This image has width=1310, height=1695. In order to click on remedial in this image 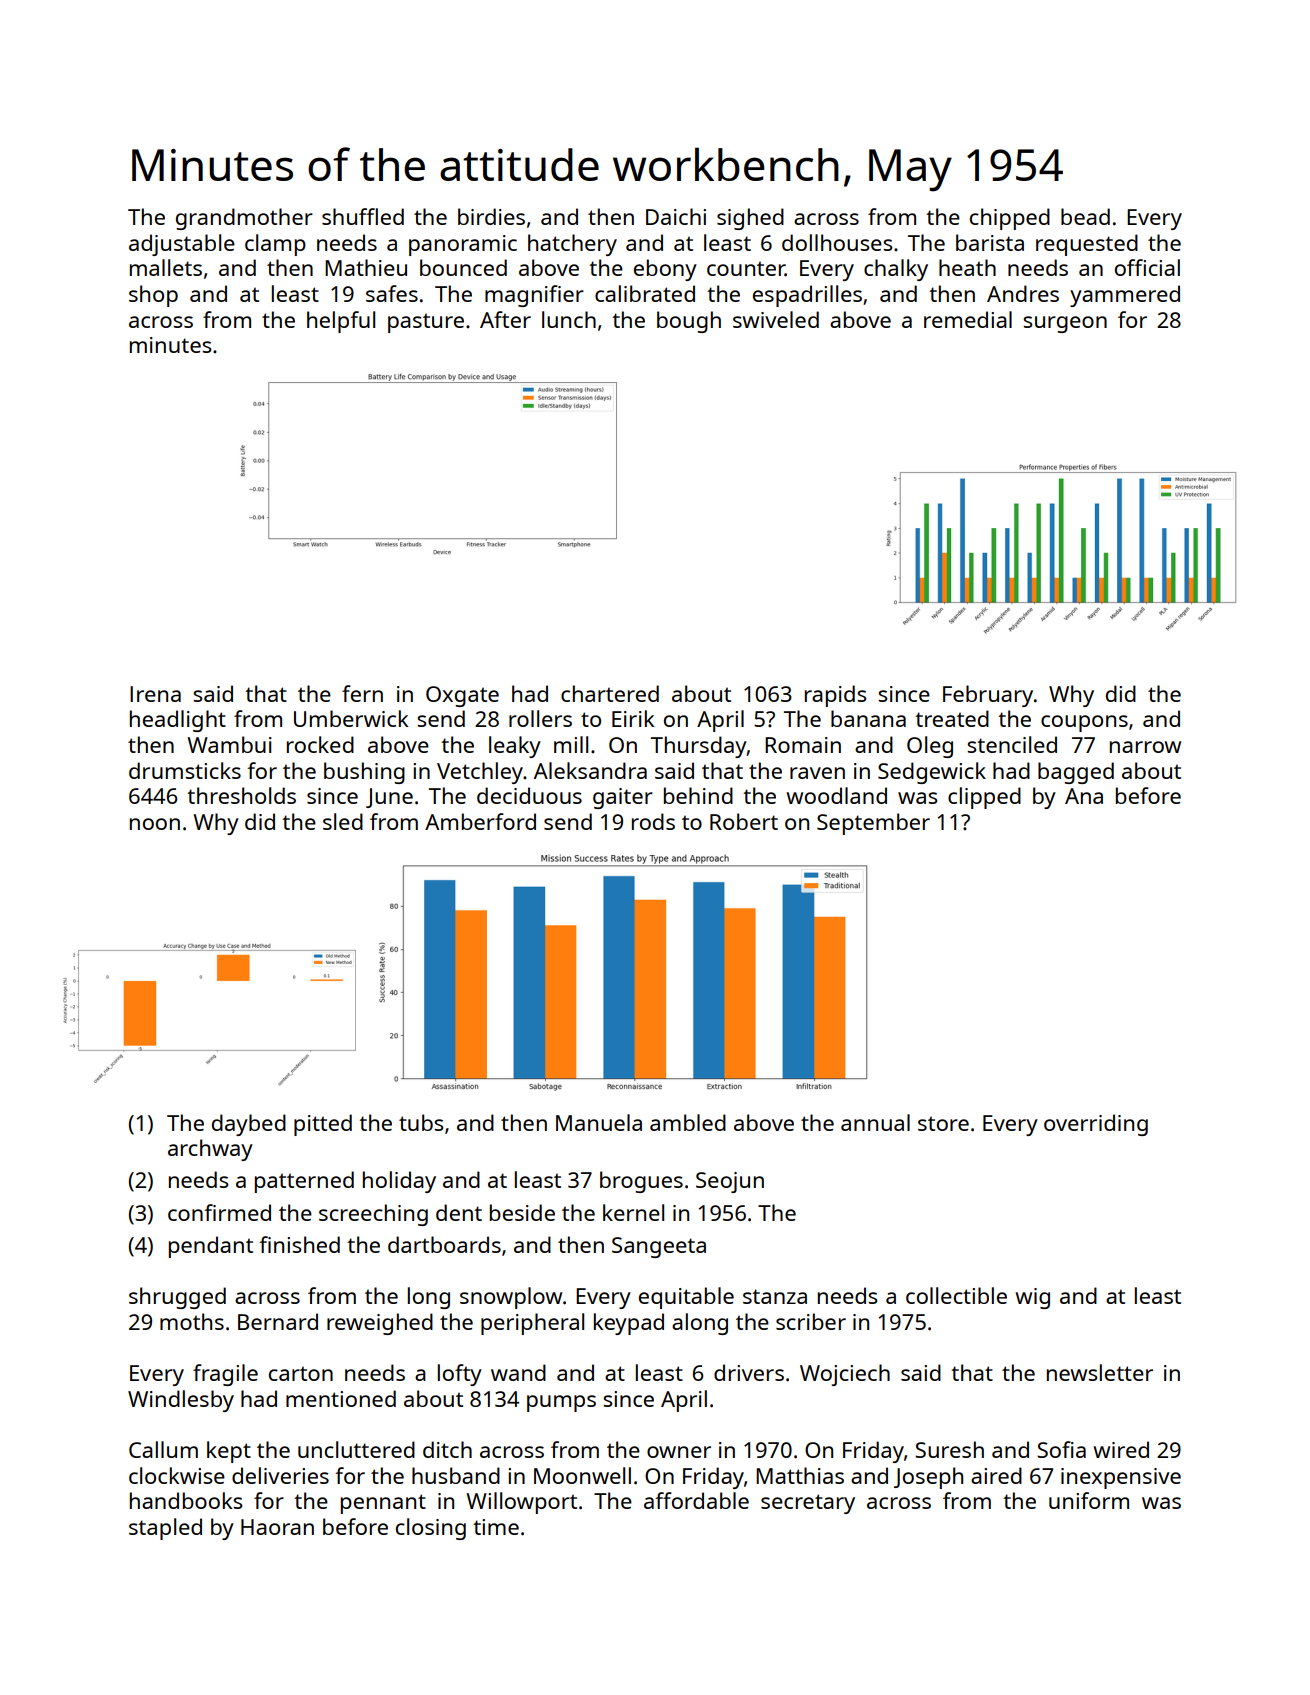, I will do `click(968, 319)`.
